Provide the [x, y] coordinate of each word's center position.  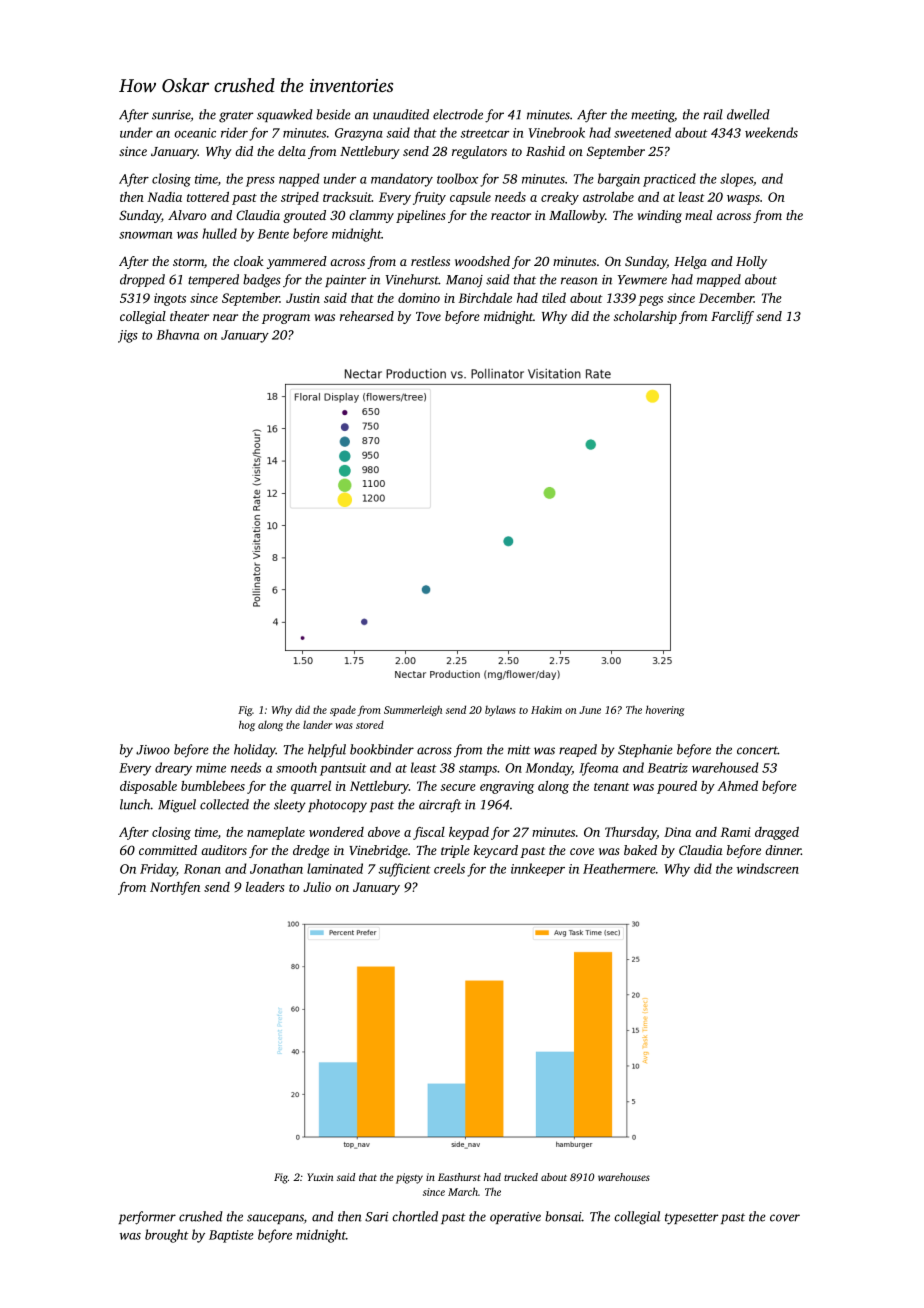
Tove [428, 316]
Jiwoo [153, 750]
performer [147, 1218]
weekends [771, 132]
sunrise [171, 116]
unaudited [401, 114]
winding [659, 216]
